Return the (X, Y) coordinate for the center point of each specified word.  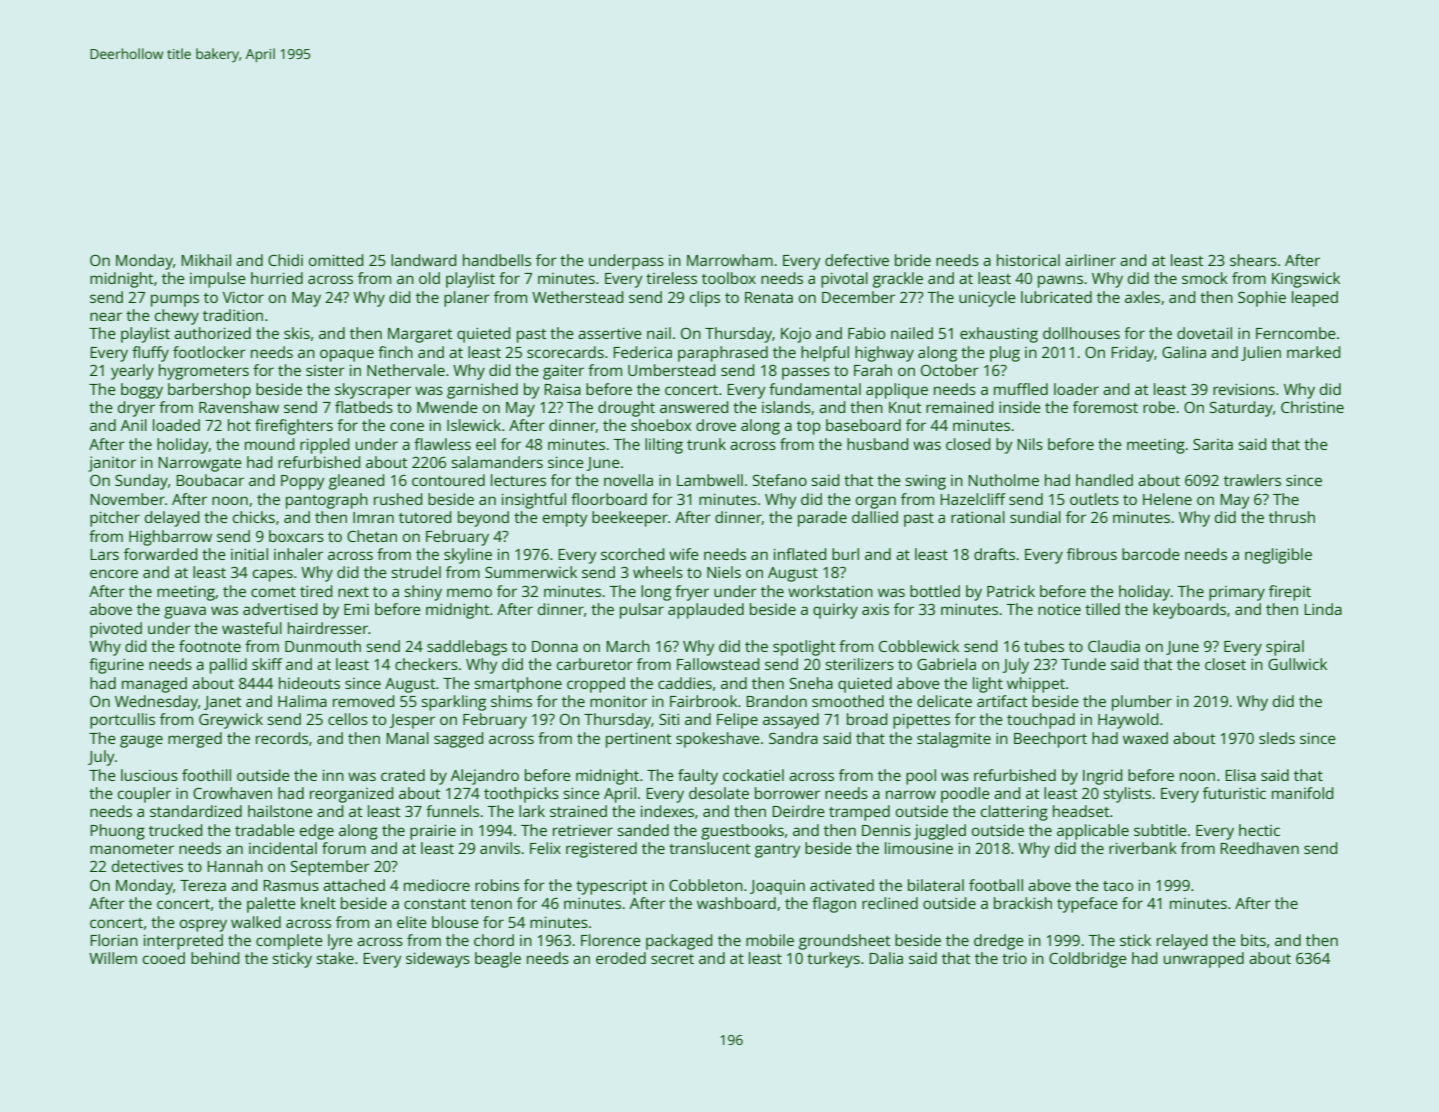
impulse (218, 280)
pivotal (844, 280)
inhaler (298, 554)
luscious (149, 775)
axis (875, 609)
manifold (1302, 793)
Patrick (1011, 591)
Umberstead (671, 370)
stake (335, 958)
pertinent (638, 740)
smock (1205, 278)
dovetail (1204, 333)
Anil (134, 425)
